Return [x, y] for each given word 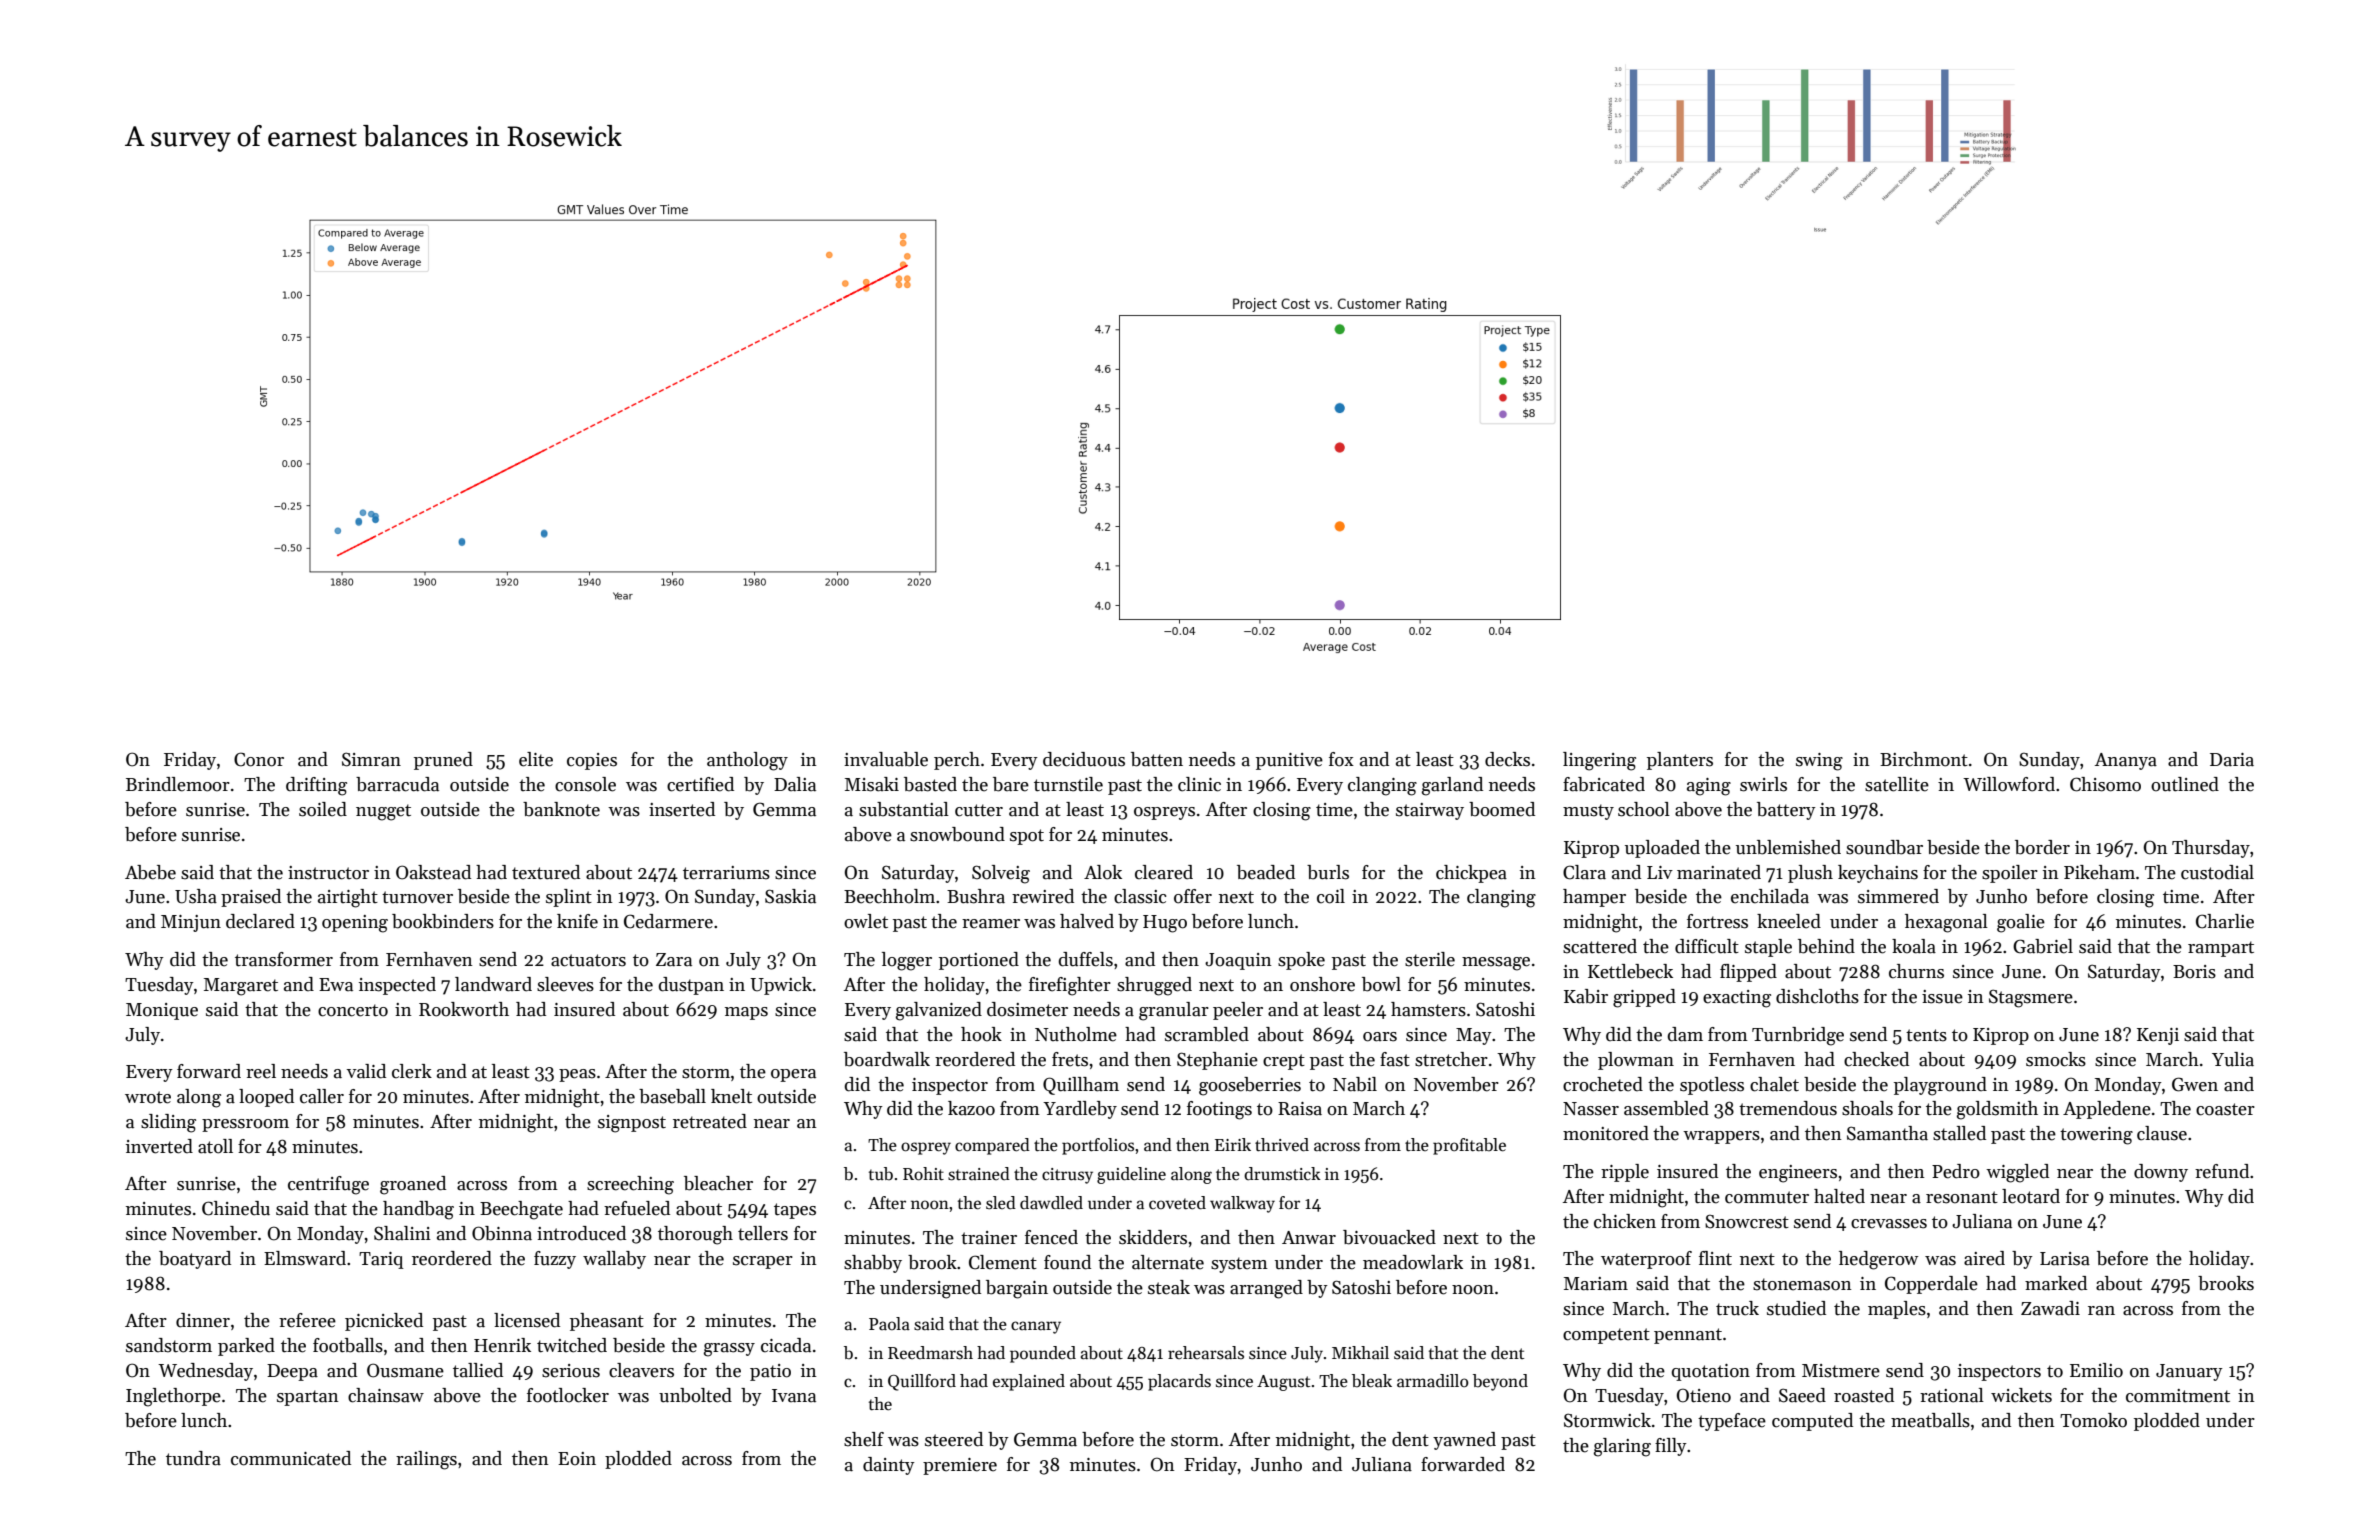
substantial [904, 809]
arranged [1266, 1289]
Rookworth [464, 1009]
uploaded [1662, 849]
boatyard [195, 1260]
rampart [2221, 949]
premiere [960, 1466]
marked [2056, 1283]
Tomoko [2093, 1420]
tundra [193, 1458]
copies [592, 761]
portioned [979, 961]
